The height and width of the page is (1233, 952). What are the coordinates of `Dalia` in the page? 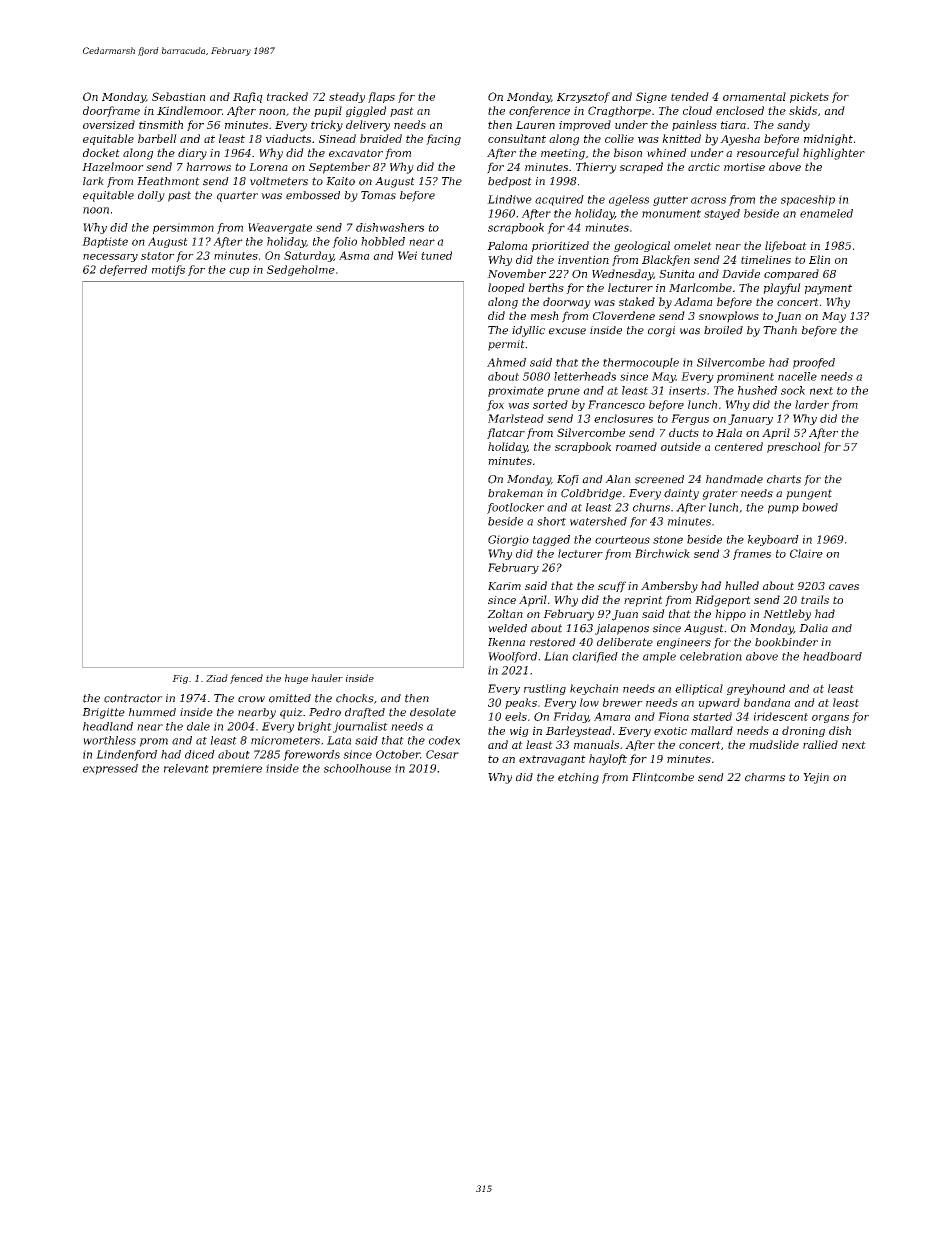 It's located at (813, 628).
